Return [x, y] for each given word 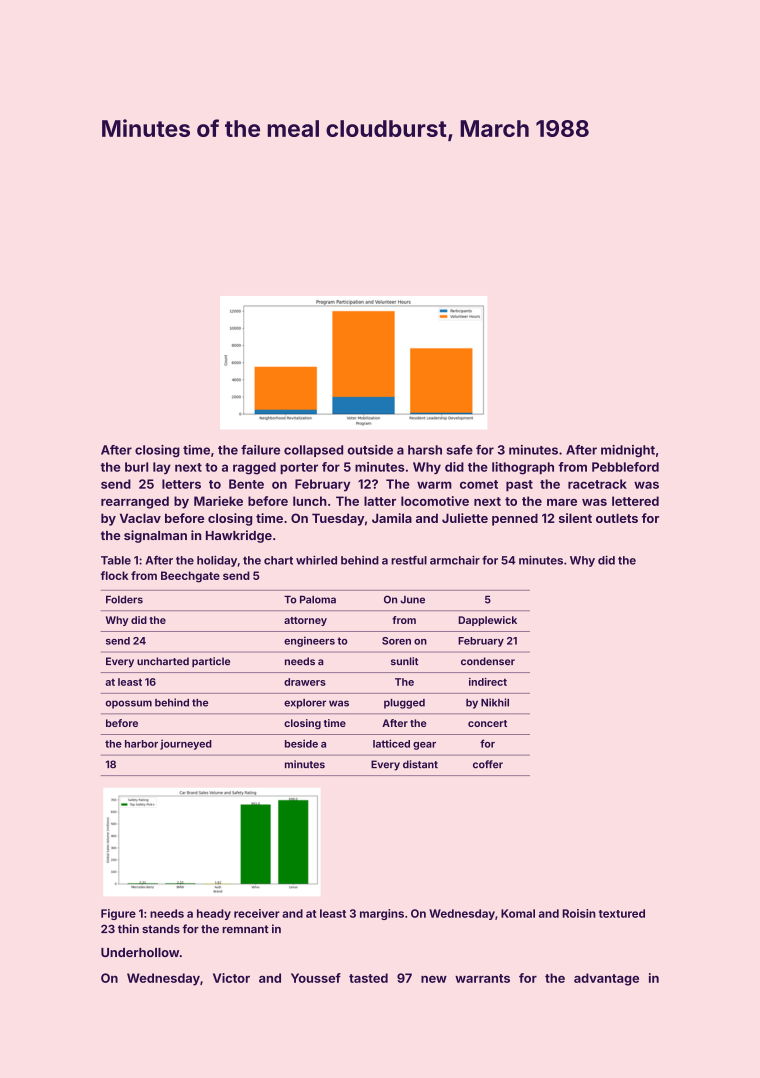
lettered [635, 501]
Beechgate [190, 577]
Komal [518, 913]
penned [515, 519]
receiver [257, 913]
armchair [455, 560]
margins [382, 914]
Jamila [392, 518]
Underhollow [140, 952]
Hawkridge [239, 536]
